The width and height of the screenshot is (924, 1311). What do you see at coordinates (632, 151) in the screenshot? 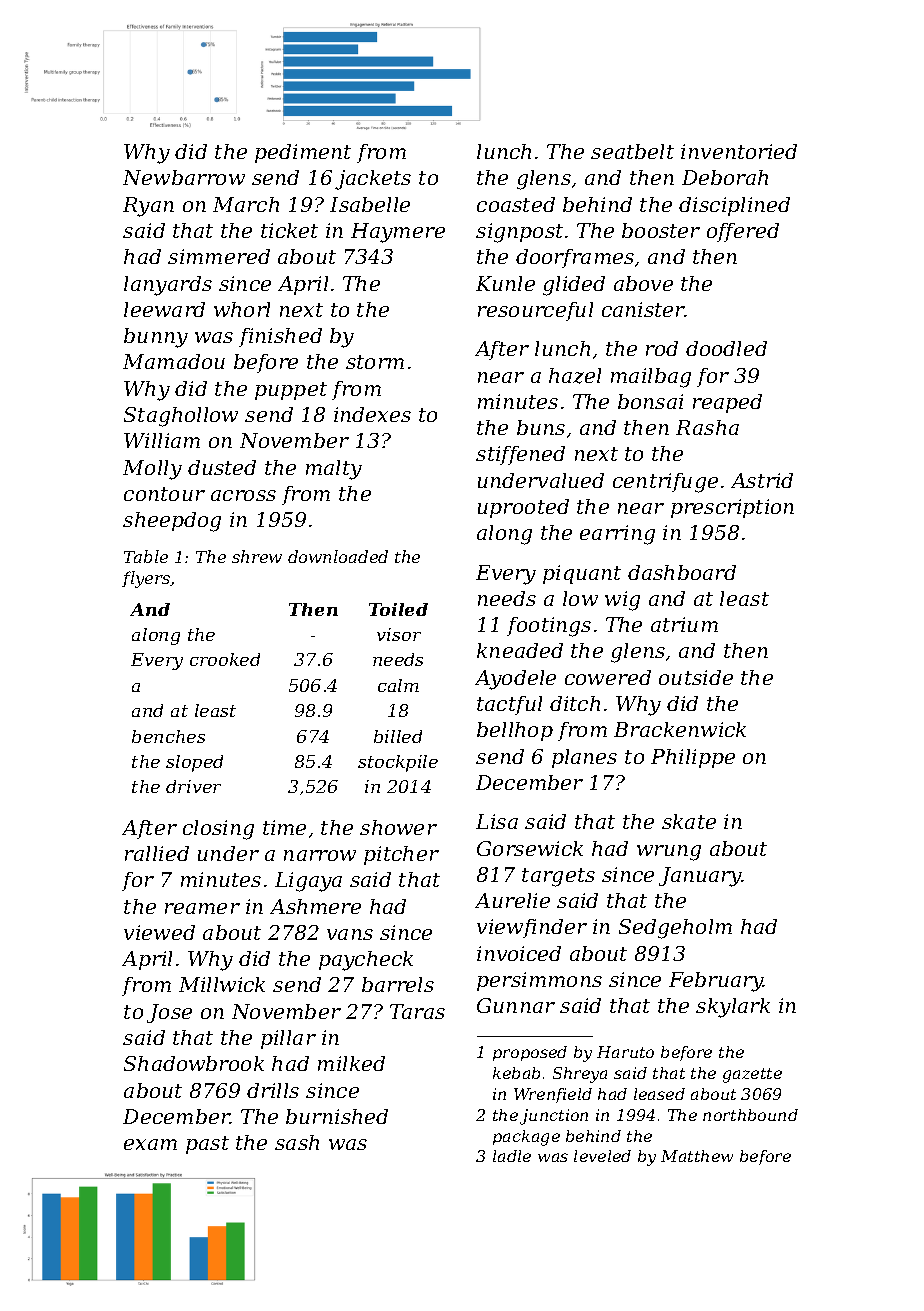
I see `seatbelt` at bounding box center [632, 151].
